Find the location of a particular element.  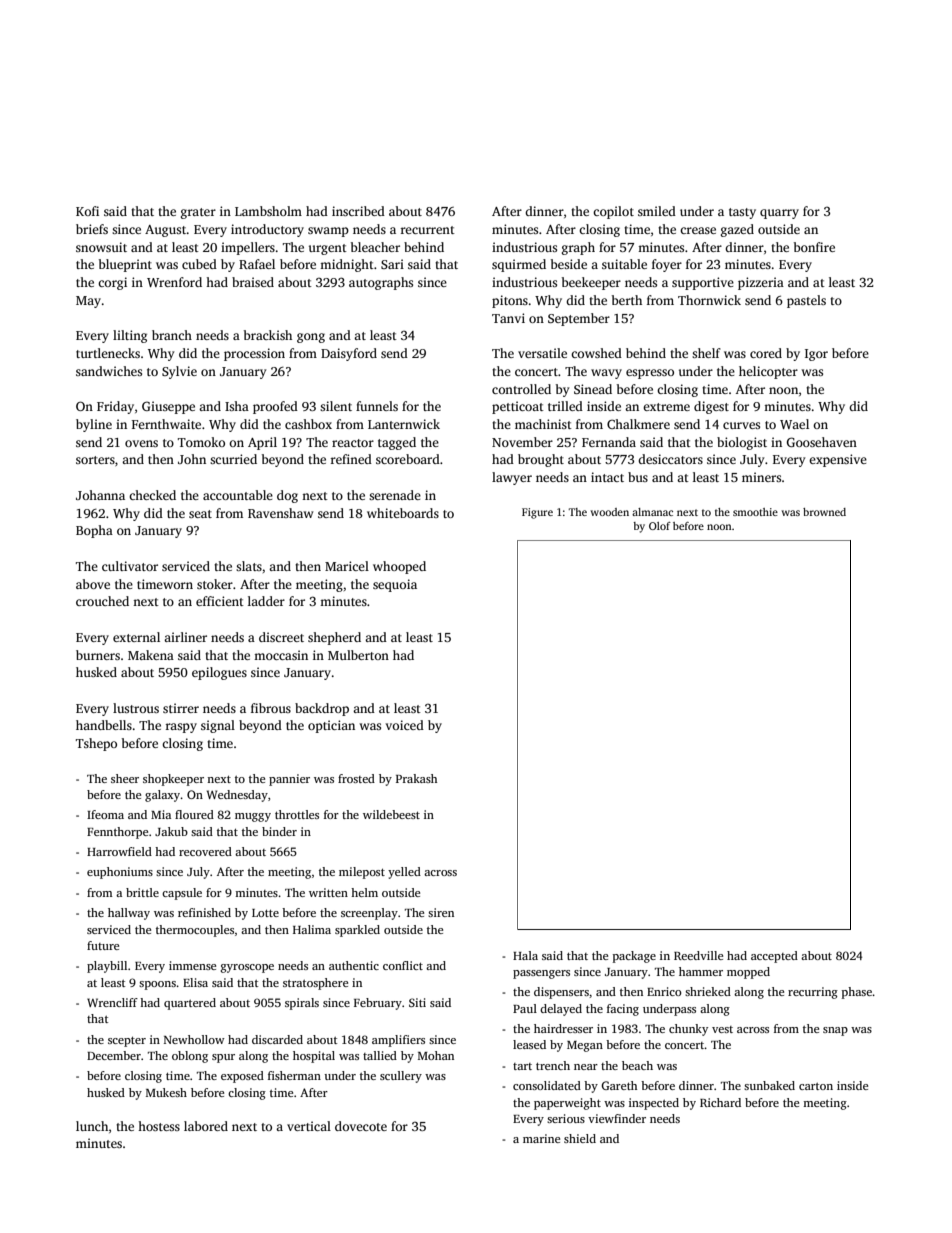

above is located at coordinates (93, 584).
